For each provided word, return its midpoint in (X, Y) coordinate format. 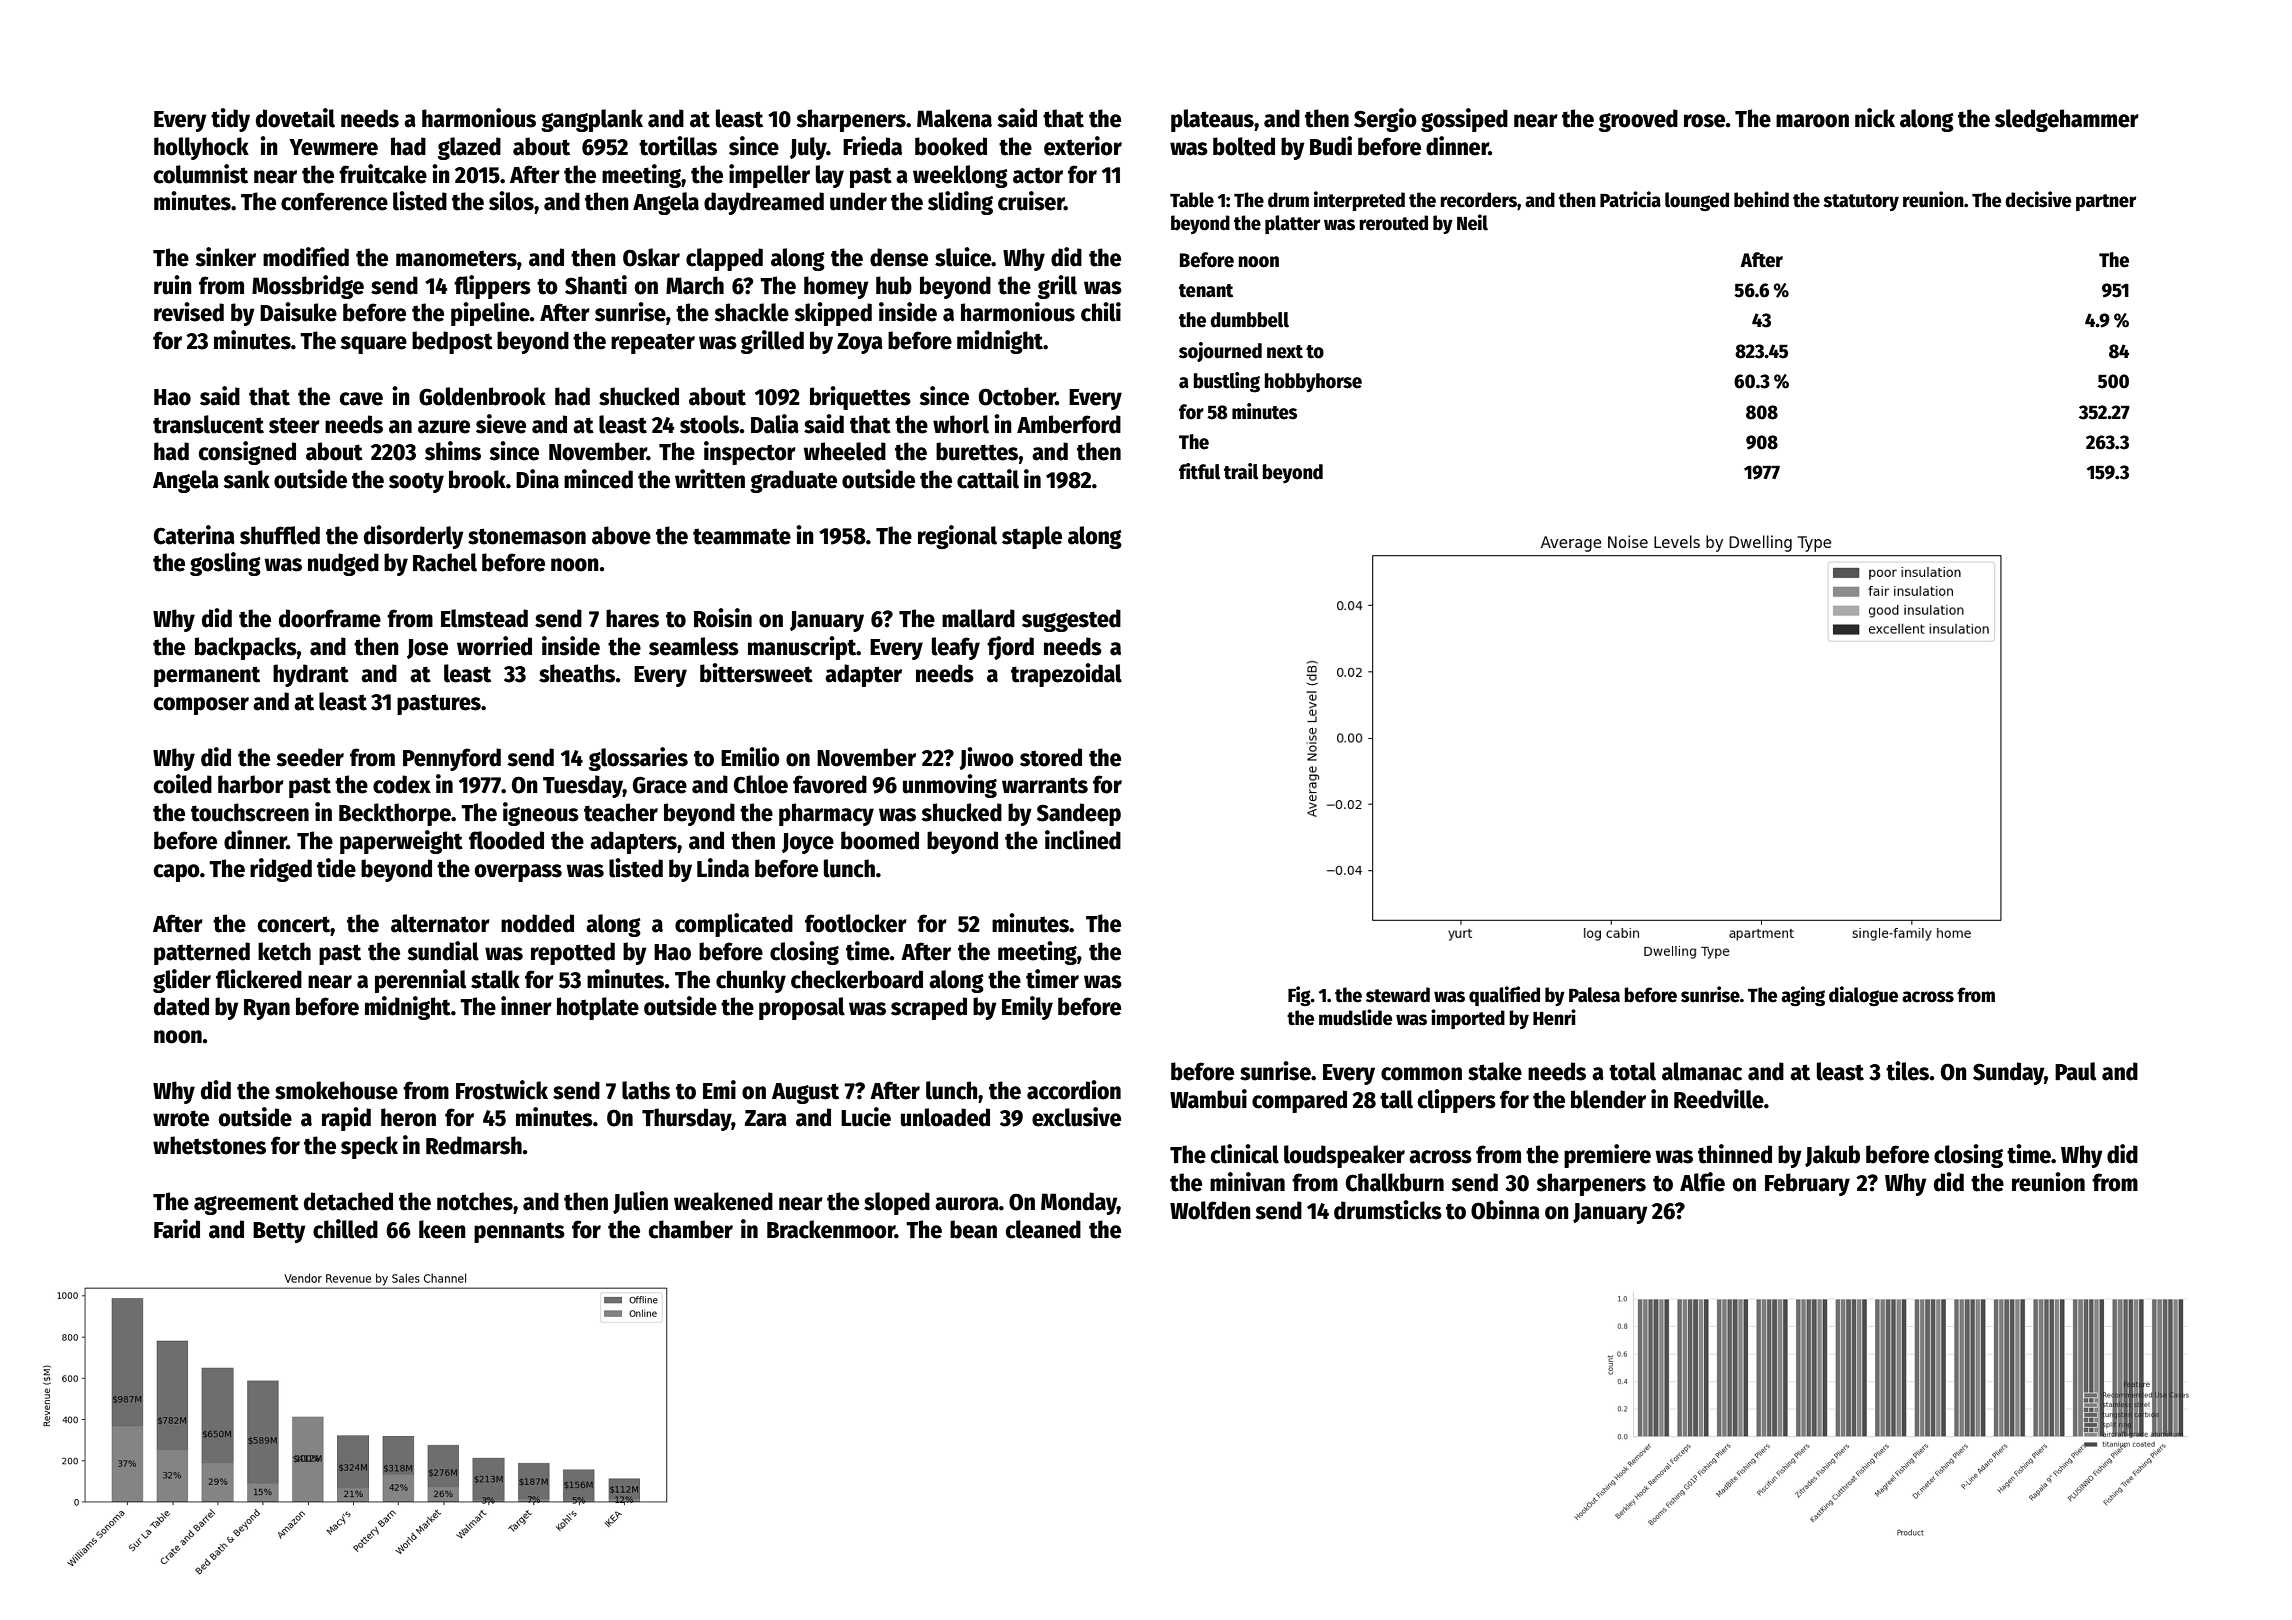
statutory (1861, 202)
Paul (2075, 1071)
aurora (967, 1204)
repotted (573, 953)
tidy (230, 120)
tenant (1206, 291)
